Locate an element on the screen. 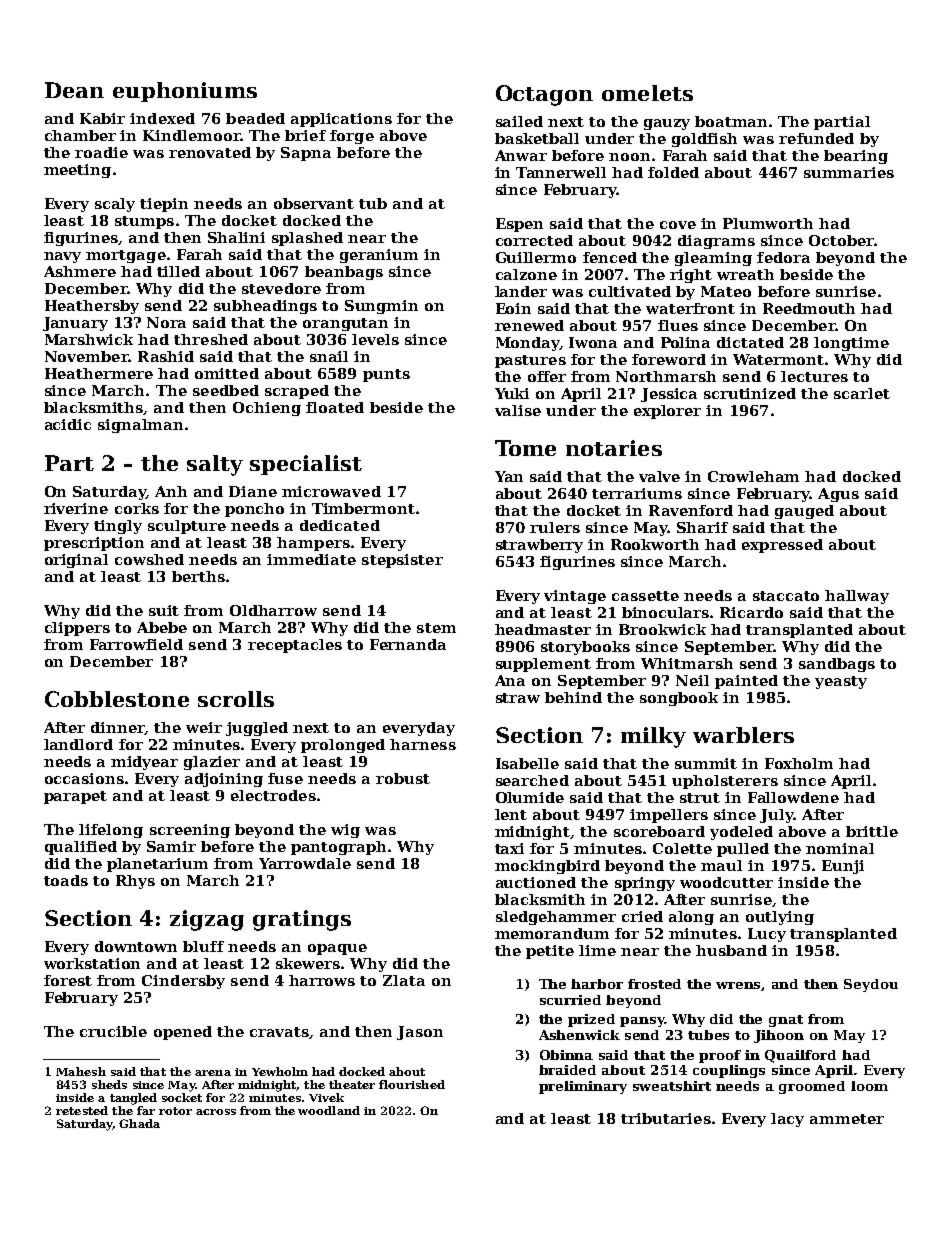 The width and height of the screenshot is (952, 1233). Octagon is located at coordinates (544, 95).
